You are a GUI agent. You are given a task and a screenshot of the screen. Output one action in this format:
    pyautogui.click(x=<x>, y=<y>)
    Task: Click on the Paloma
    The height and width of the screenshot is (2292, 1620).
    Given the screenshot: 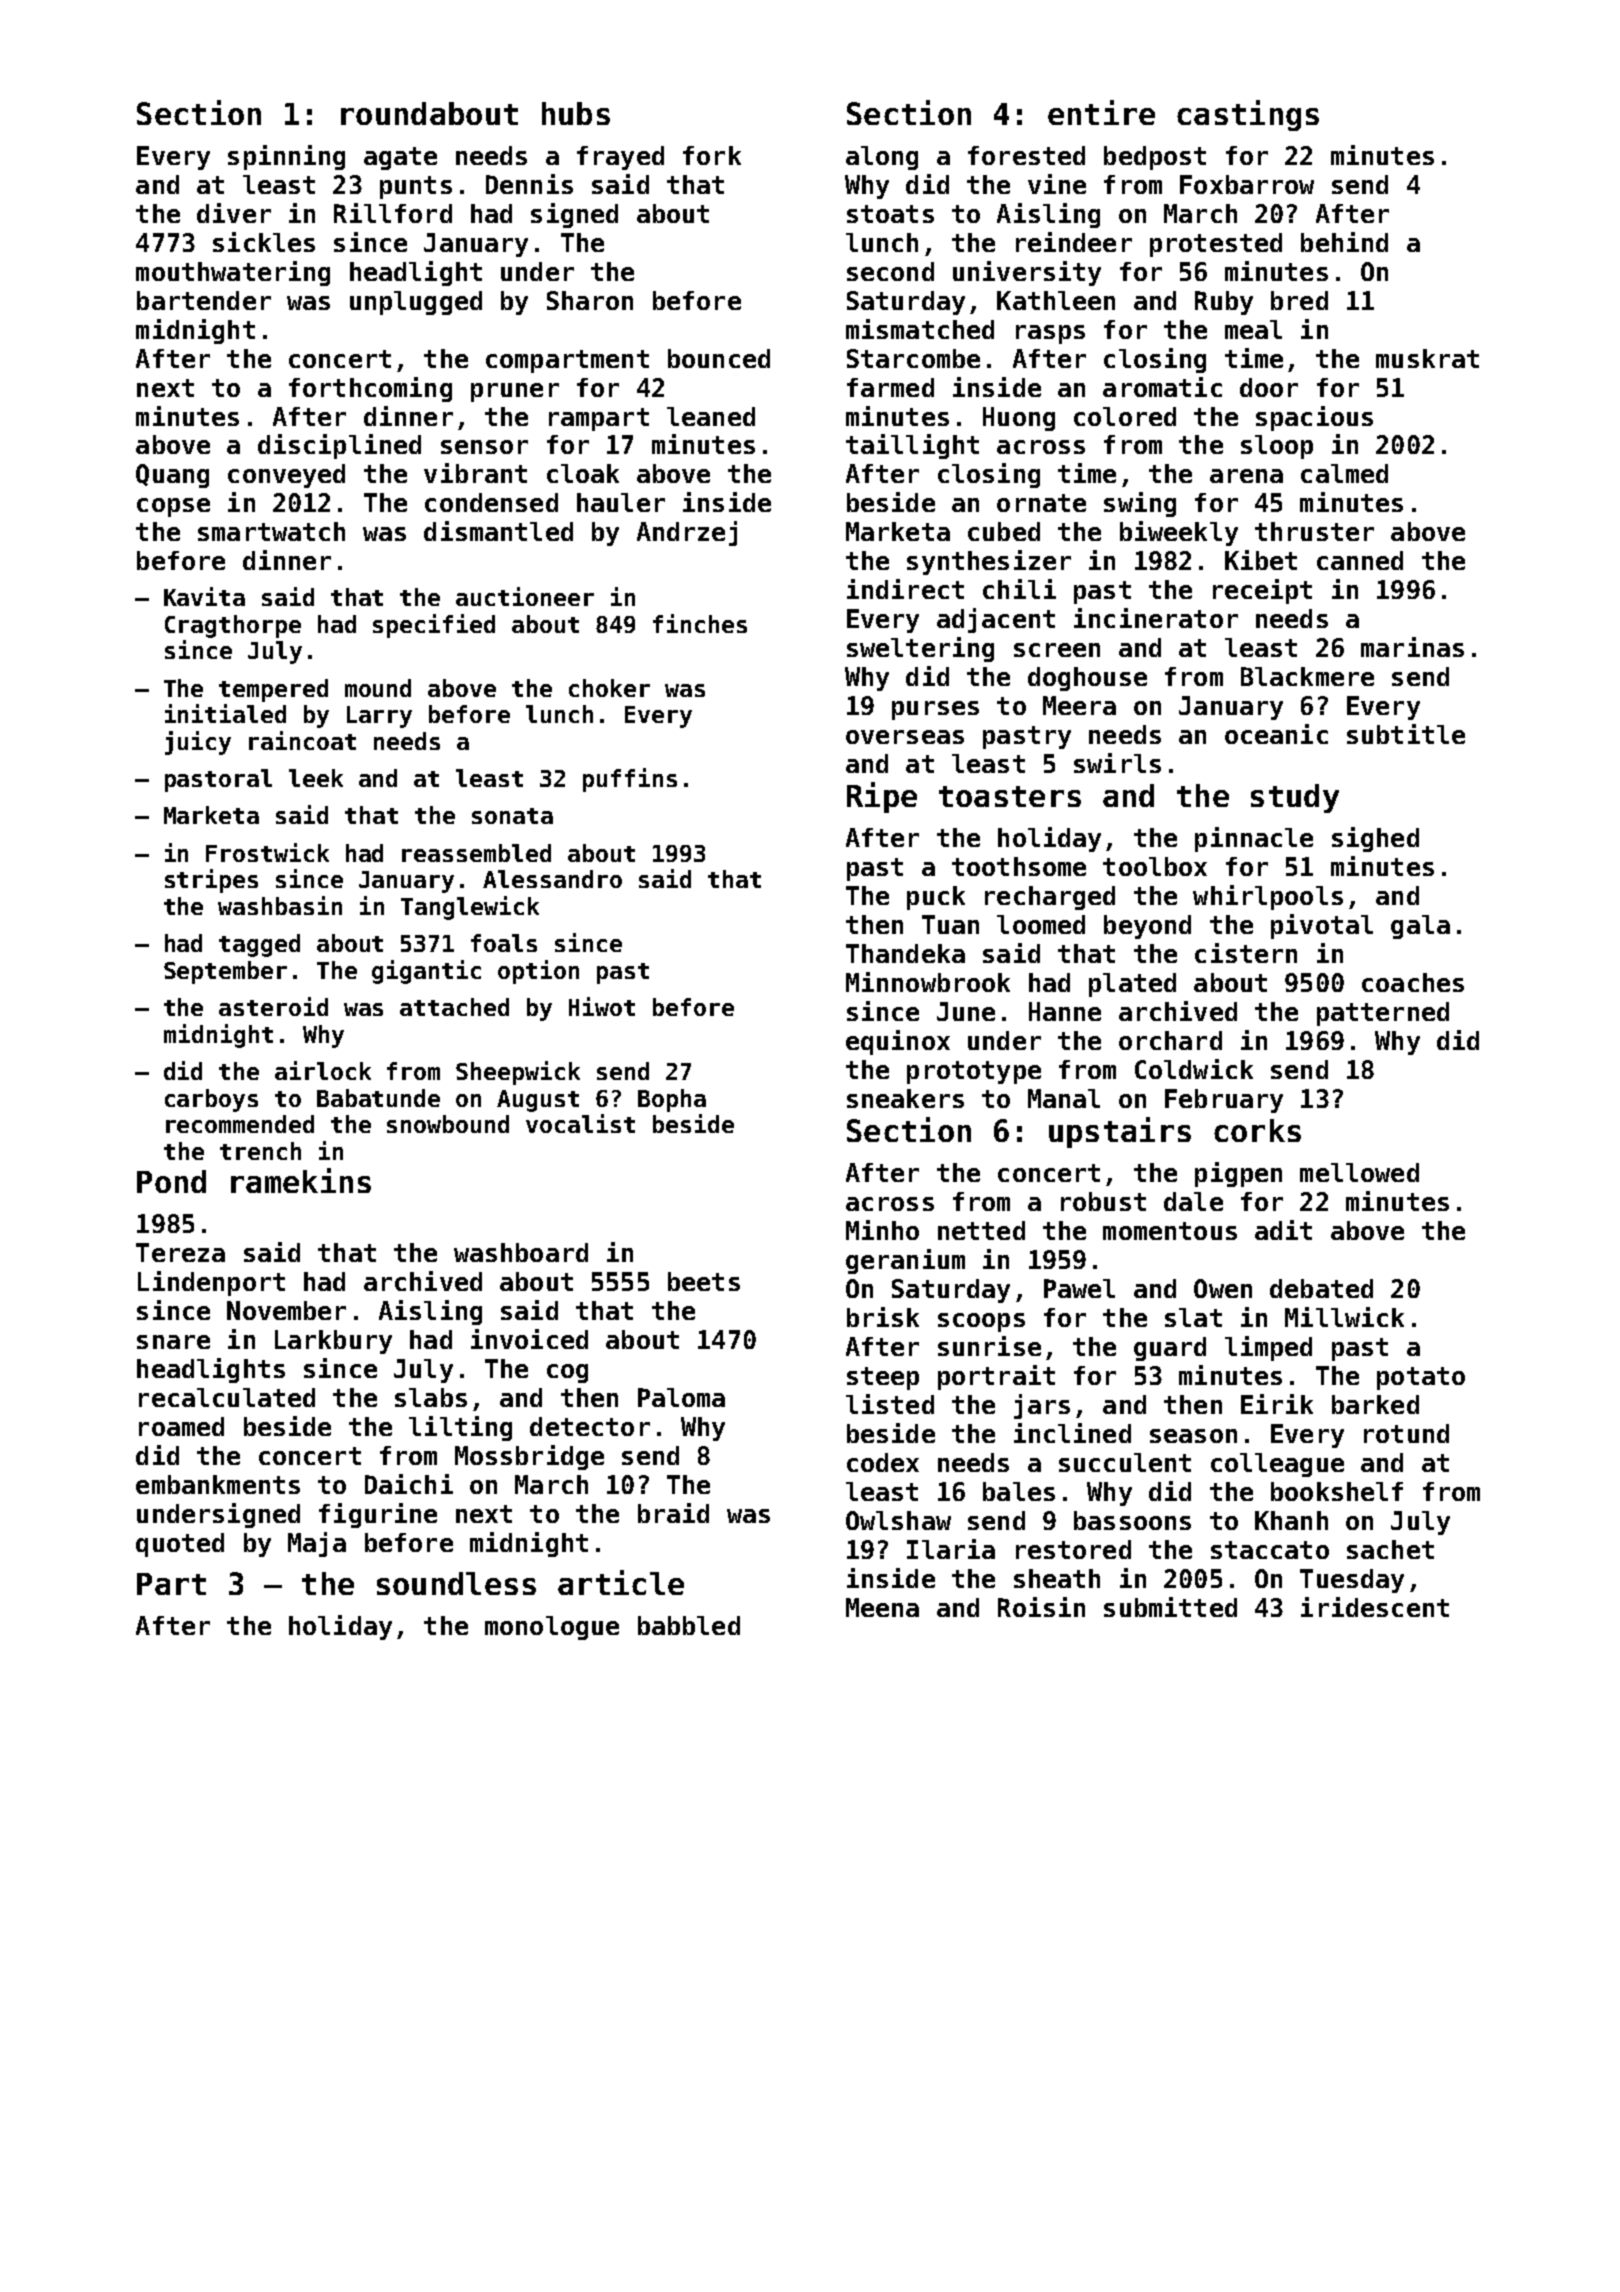 What is the action you would take?
    pyautogui.click(x=681, y=1397)
